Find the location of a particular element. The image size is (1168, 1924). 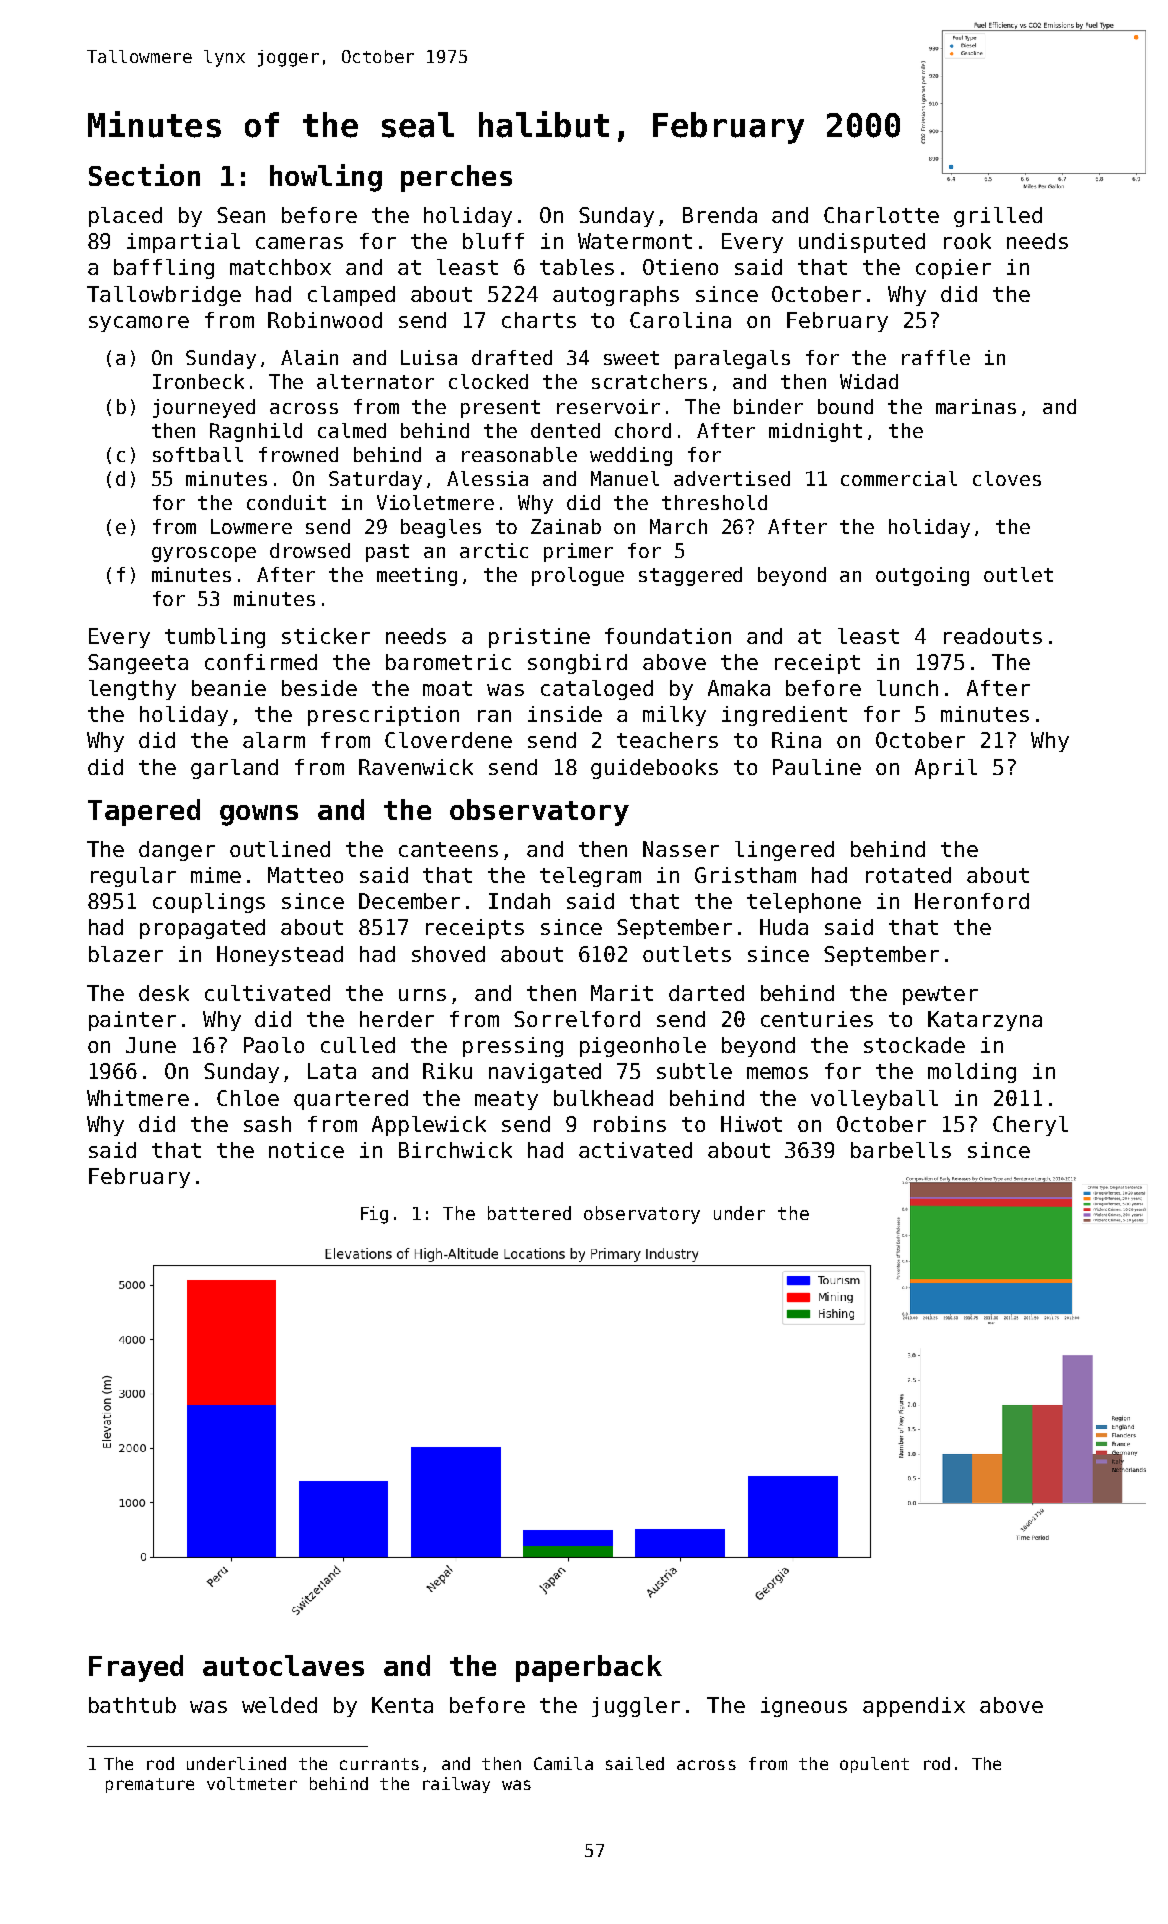

howling is located at coordinates (326, 178).
